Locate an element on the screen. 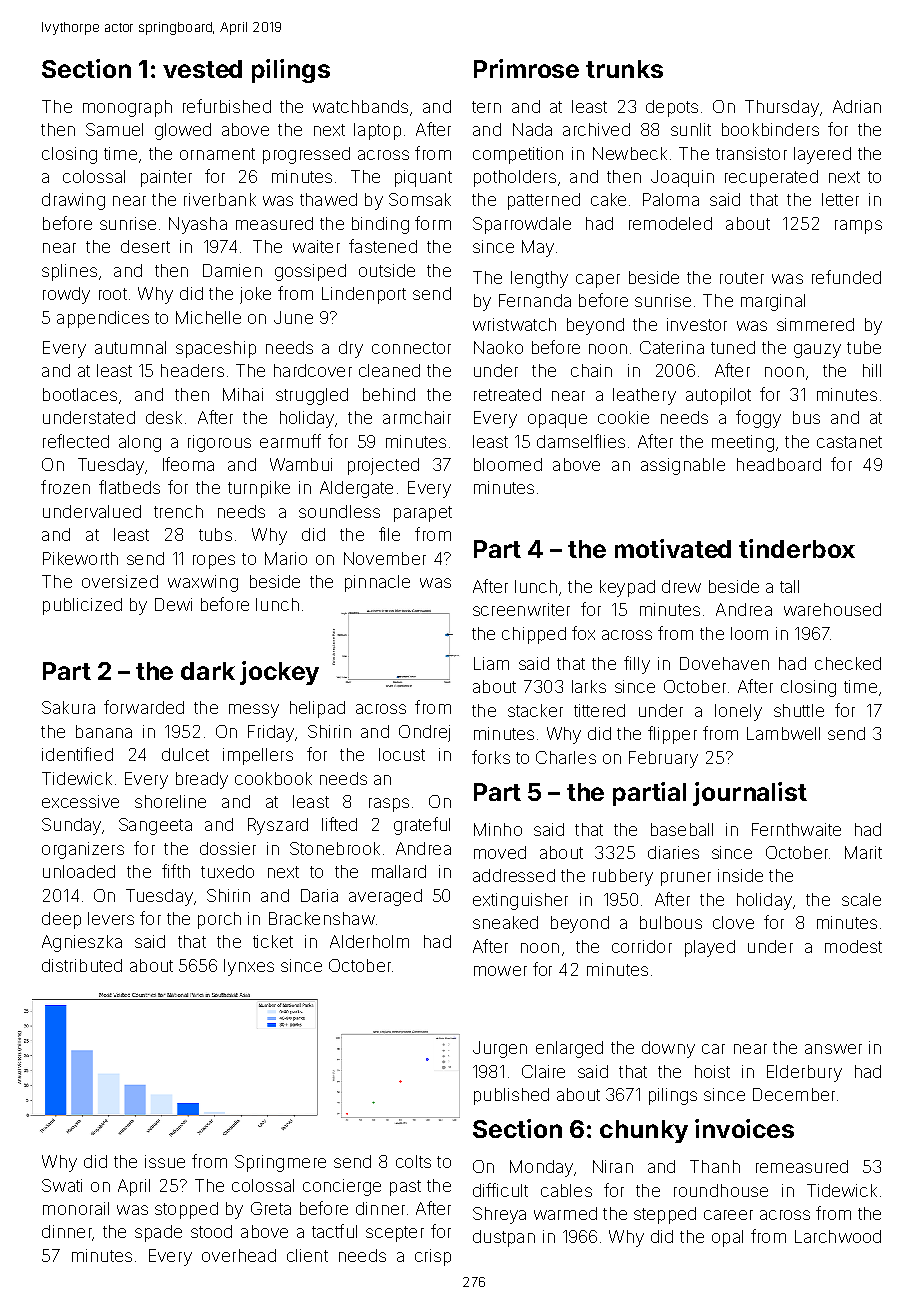  dry is located at coordinates (351, 349).
